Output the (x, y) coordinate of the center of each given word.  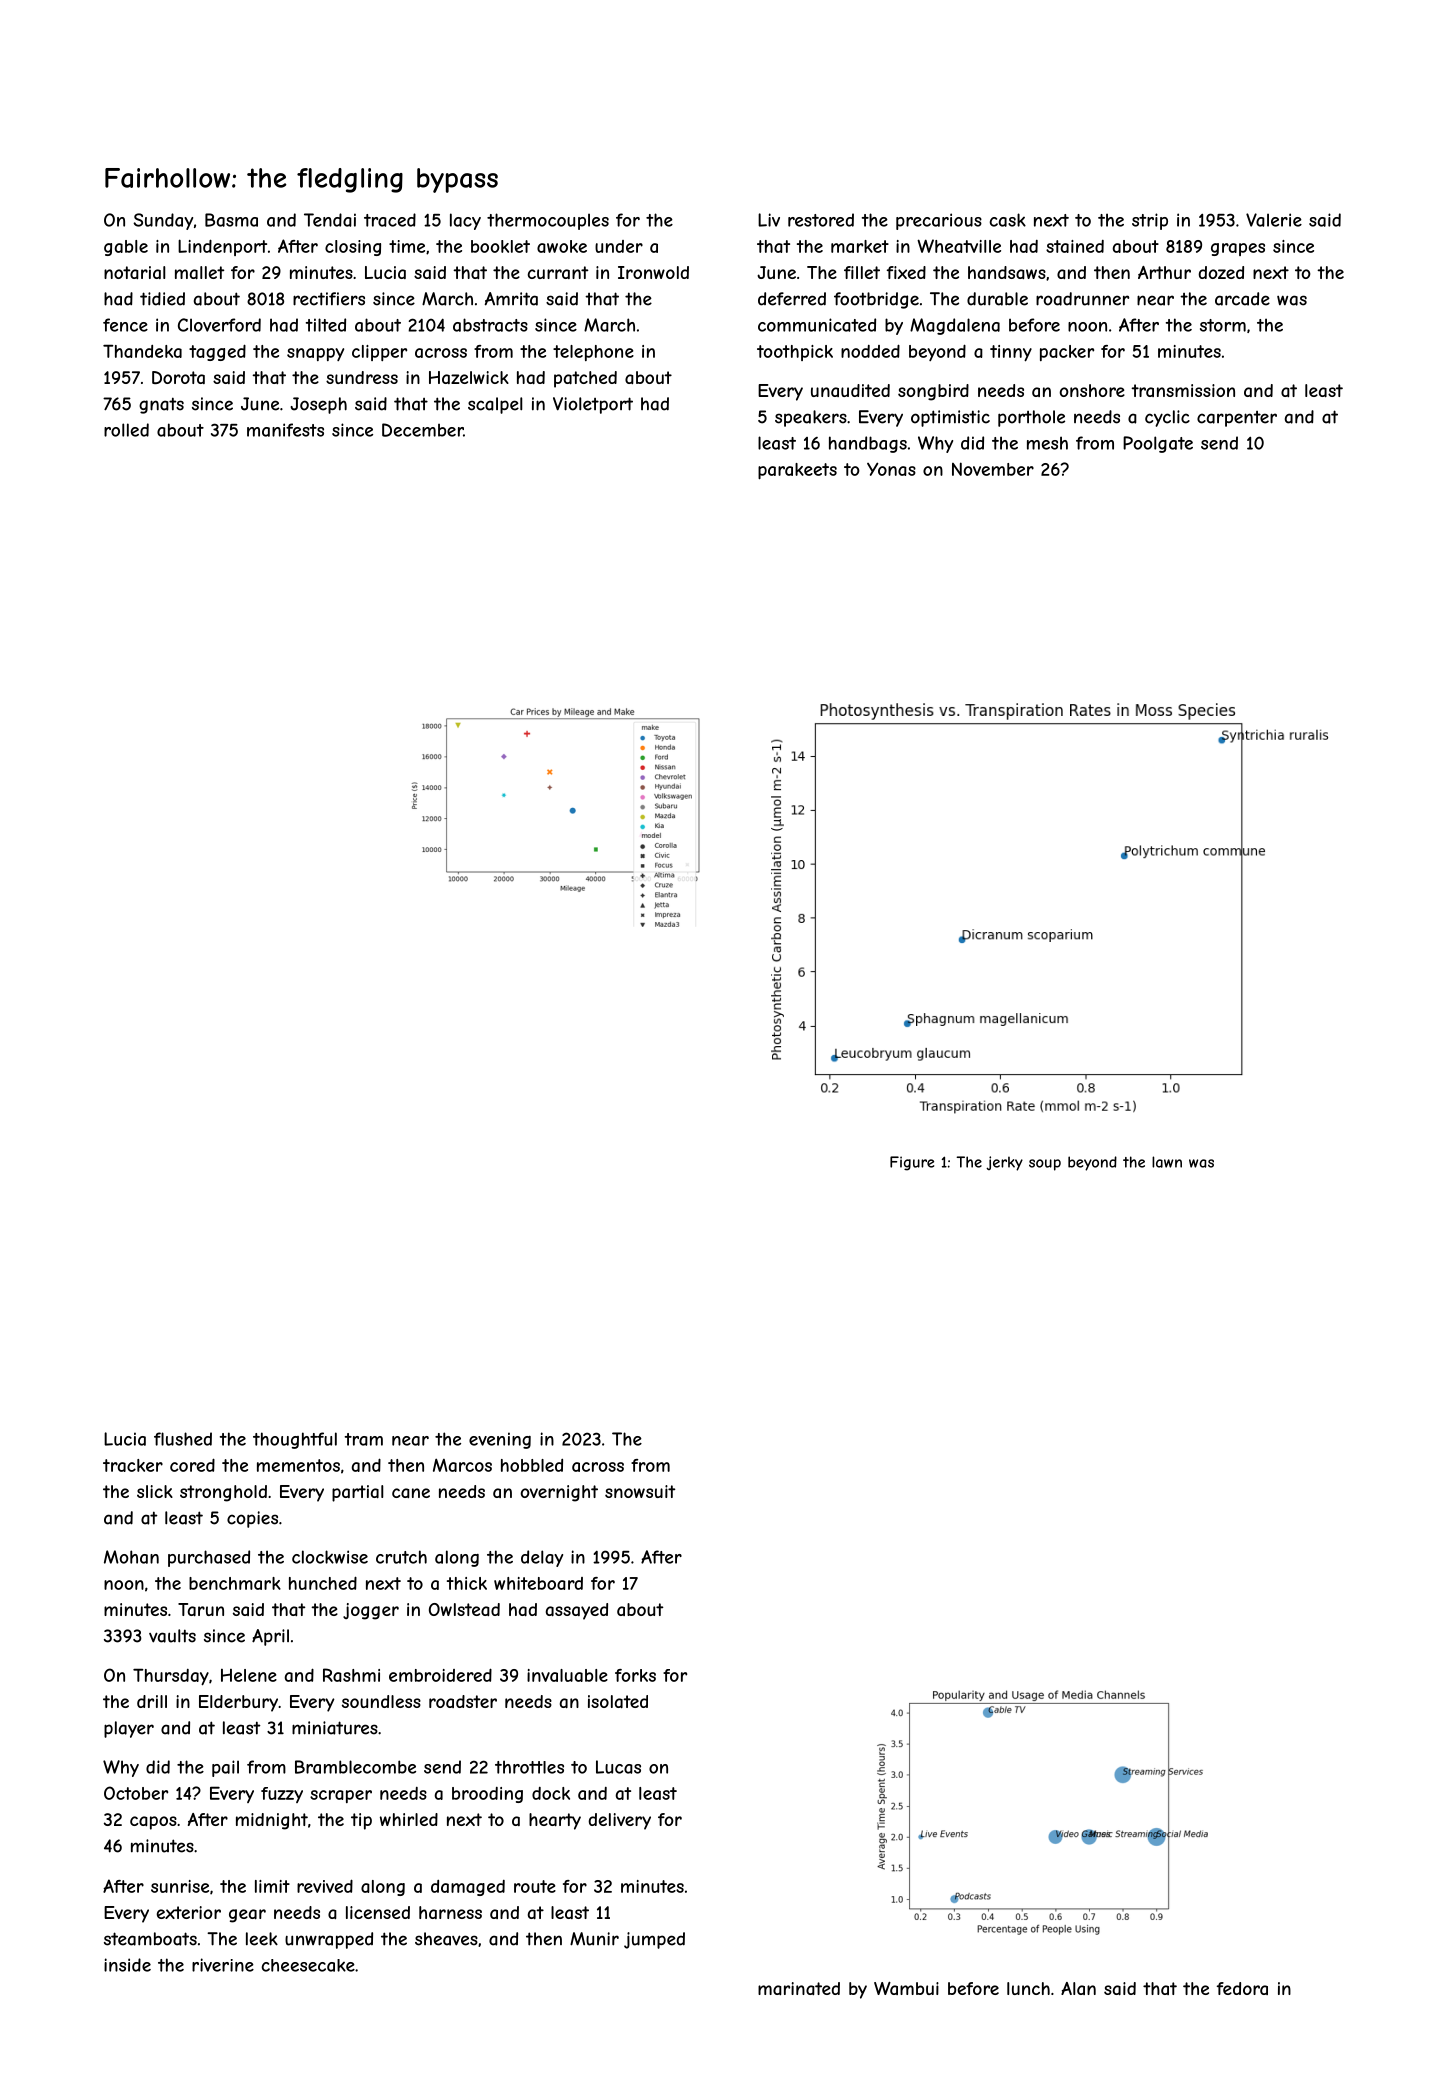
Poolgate (1158, 444)
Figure (912, 1163)
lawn (1167, 1162)
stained (1075, 246)
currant (558, 272)
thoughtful (295, 1440)
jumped (654, 1940)
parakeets (797, 471)
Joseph (318, 405)
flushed (183, 1439)
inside (127, 1965)
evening (500, 1440)
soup (1045, 1165)
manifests (285, 430)
